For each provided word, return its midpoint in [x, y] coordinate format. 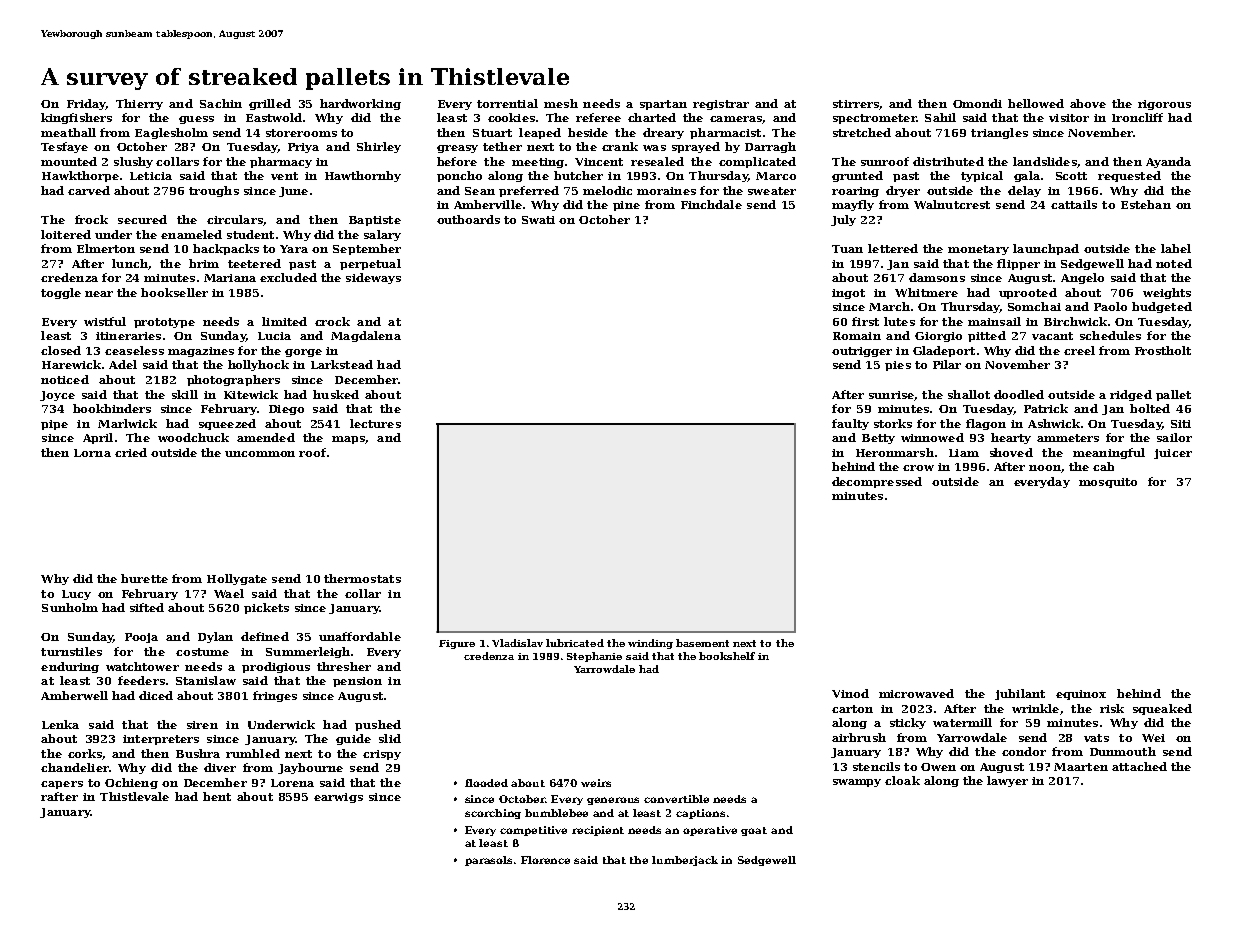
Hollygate [237, 579]
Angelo [1082, 278]
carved [89, 190]
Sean [480, 191]
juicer [1173, 454]
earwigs [338, 798]
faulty [850, 424]
